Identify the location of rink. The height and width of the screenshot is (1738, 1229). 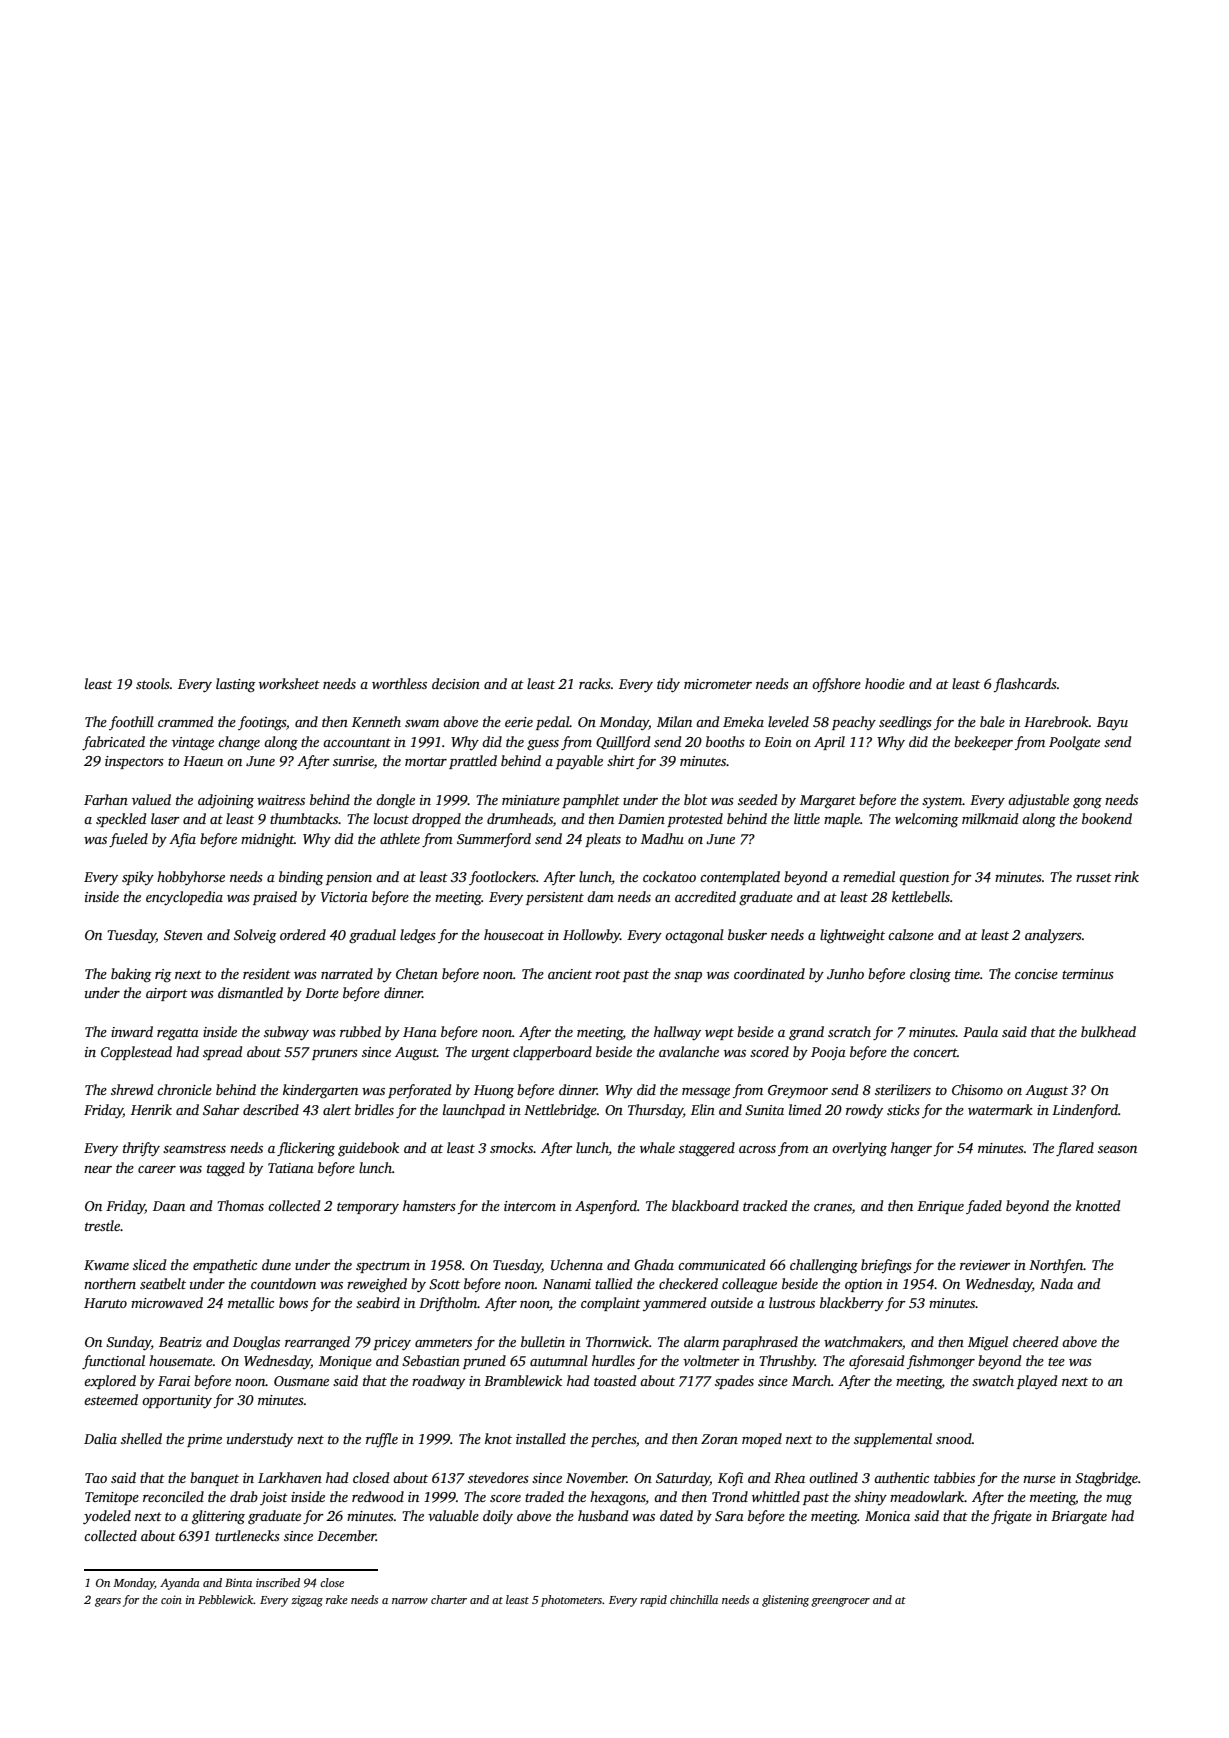
(1127, 876).
